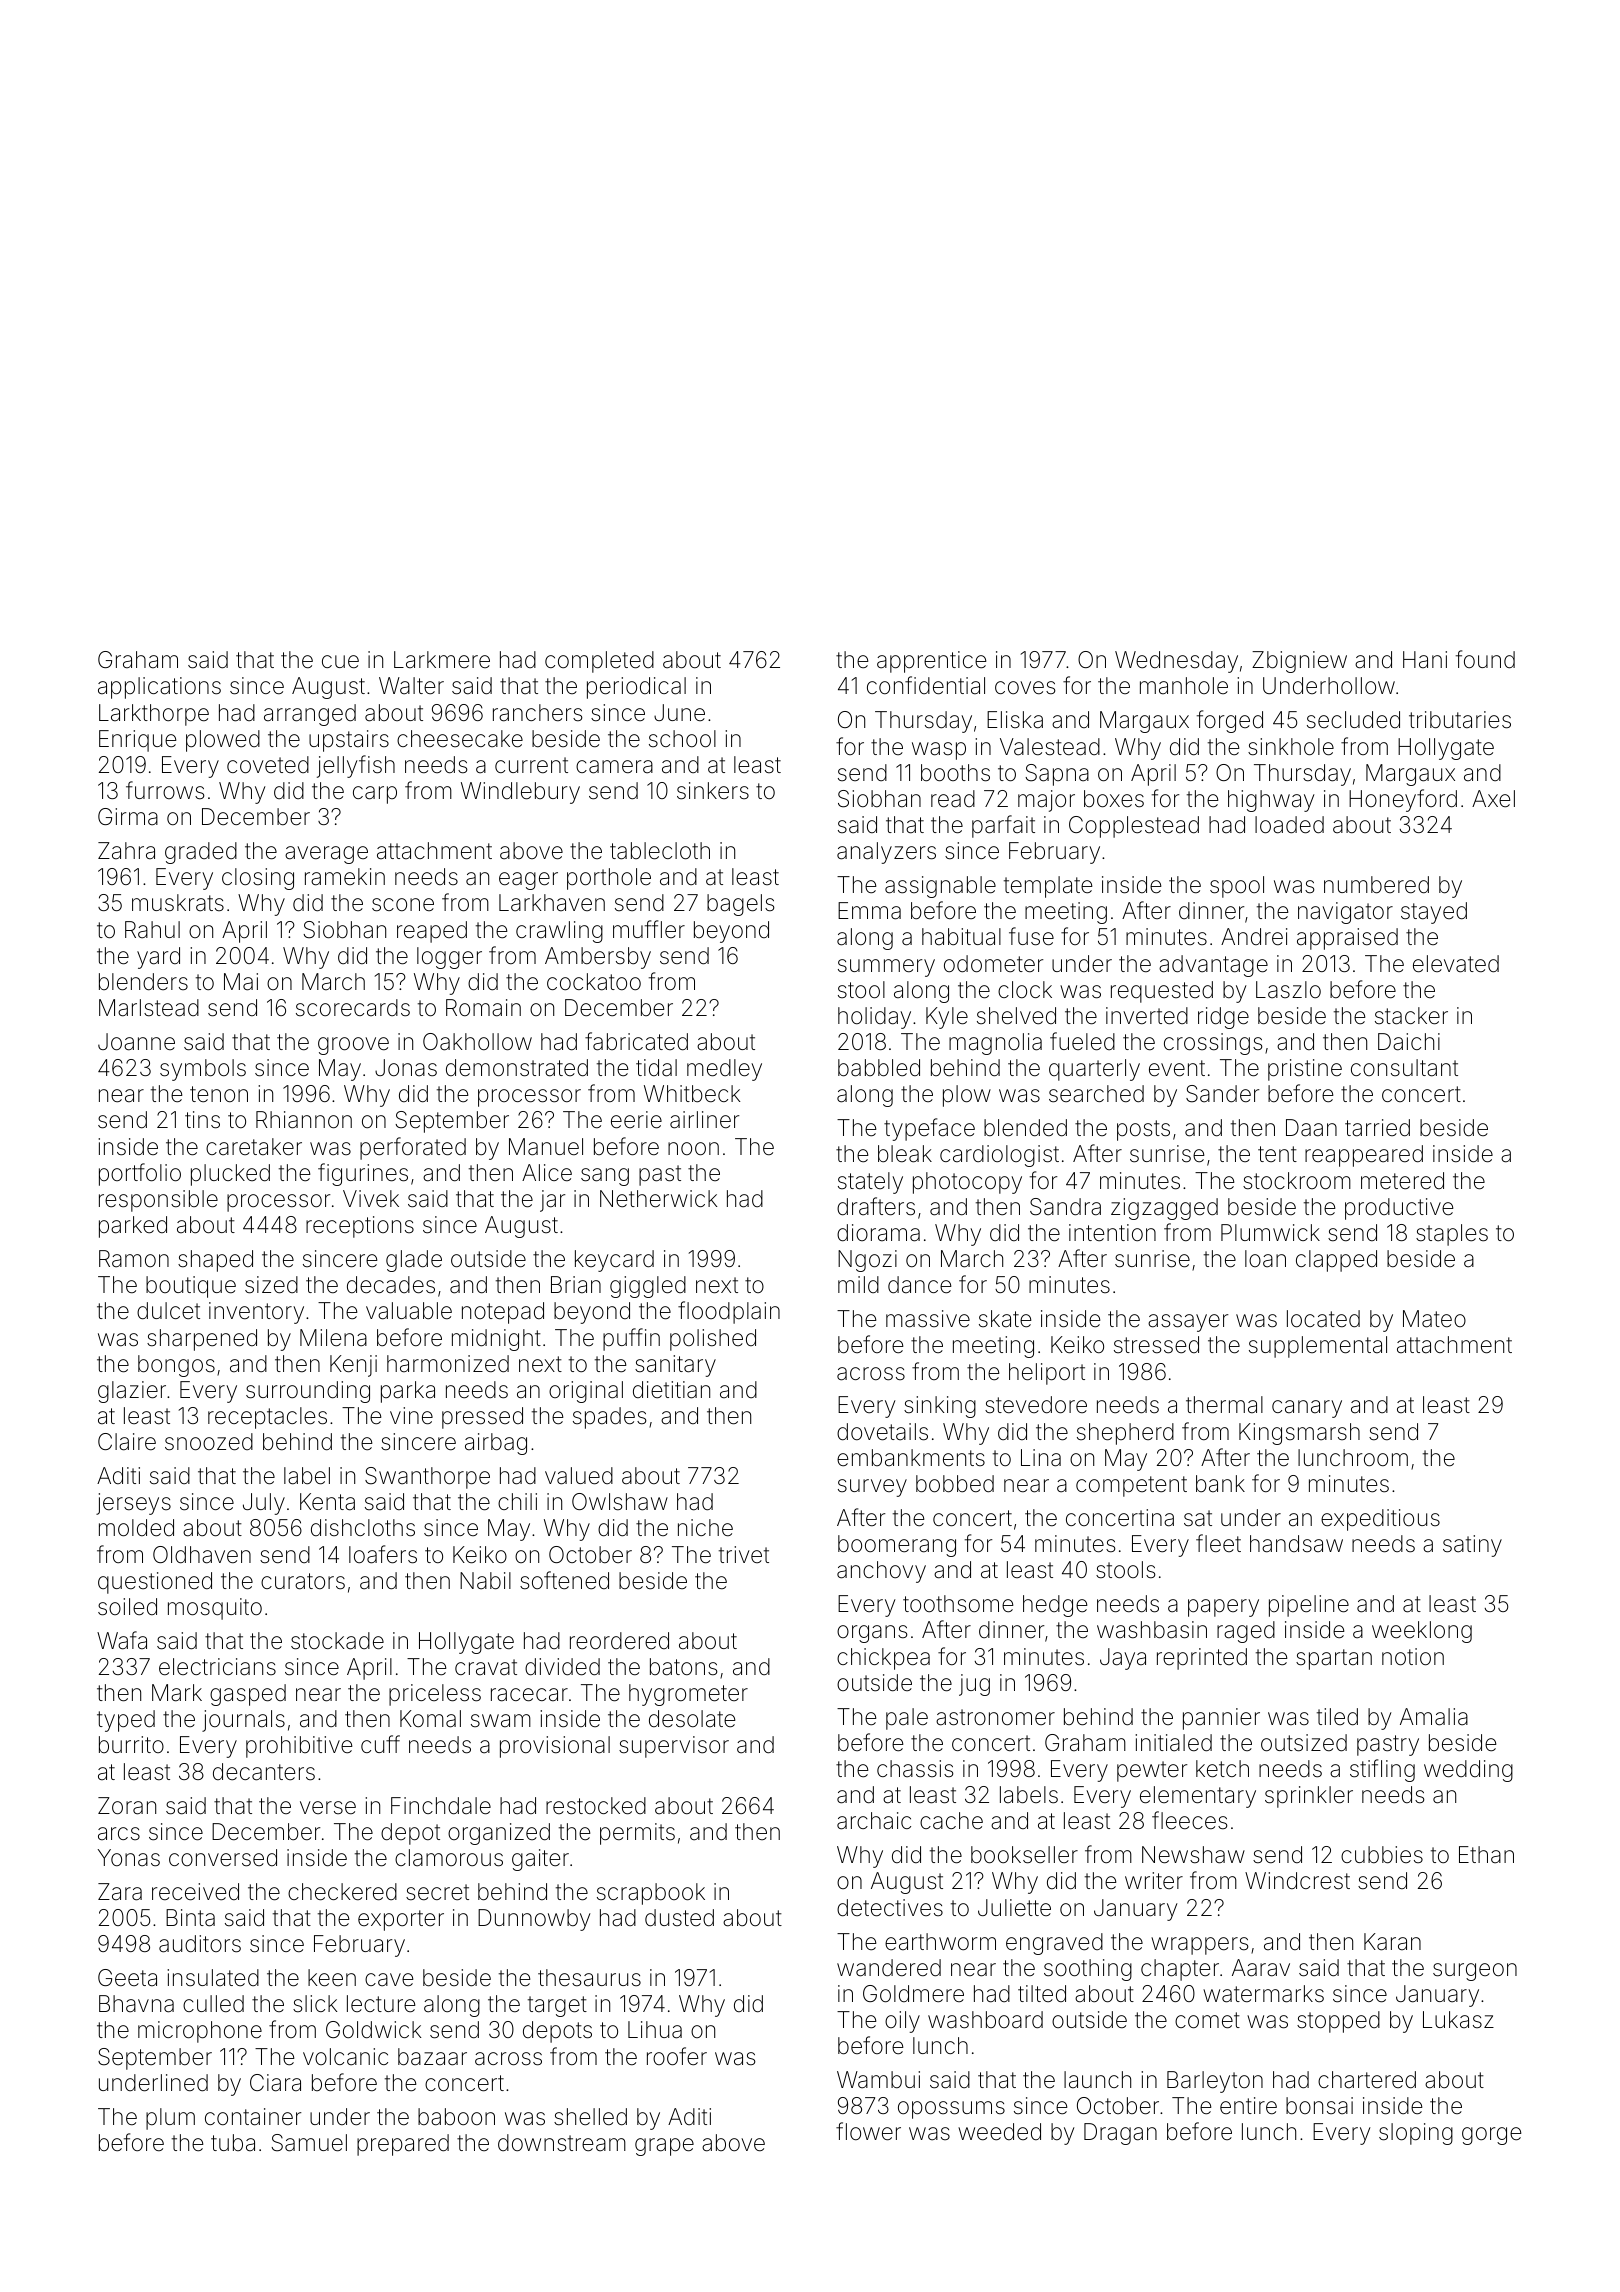  What do you see at coordinates (143, 982) in the screenshot?
I see `blenders` at bounding box center [143, 982].
